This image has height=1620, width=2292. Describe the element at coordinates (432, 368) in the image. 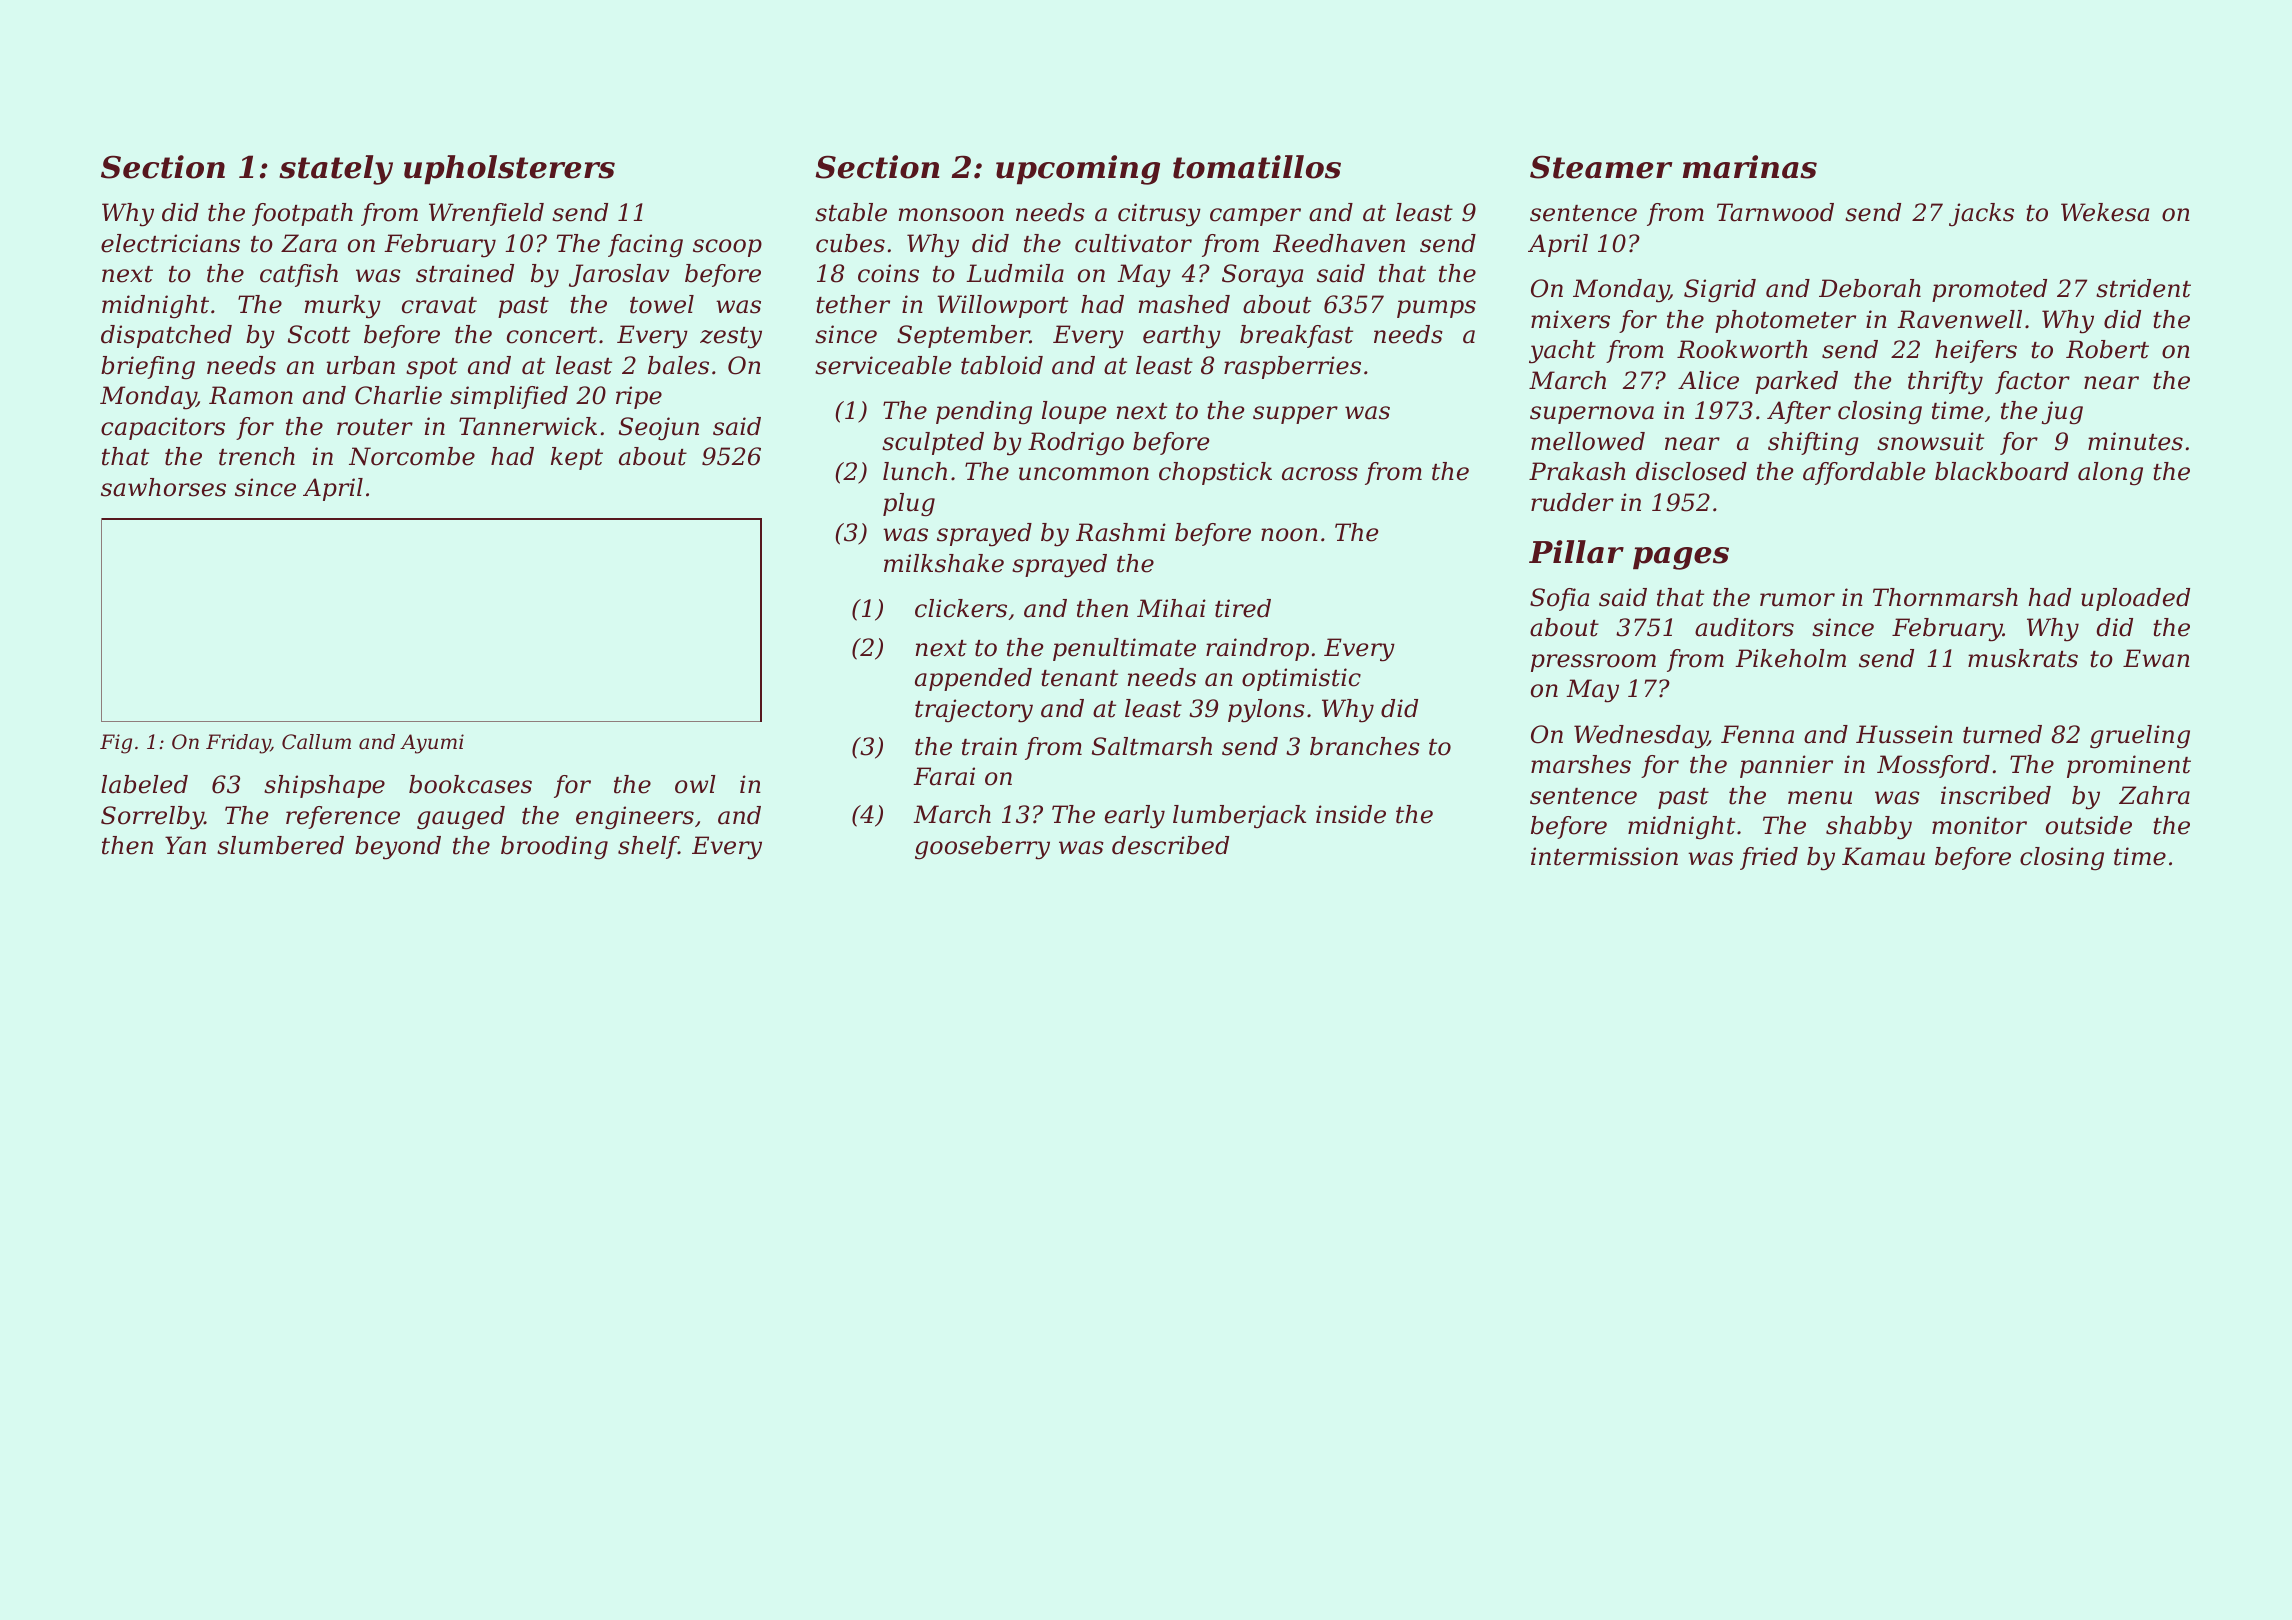

I see `spot` at that location.
